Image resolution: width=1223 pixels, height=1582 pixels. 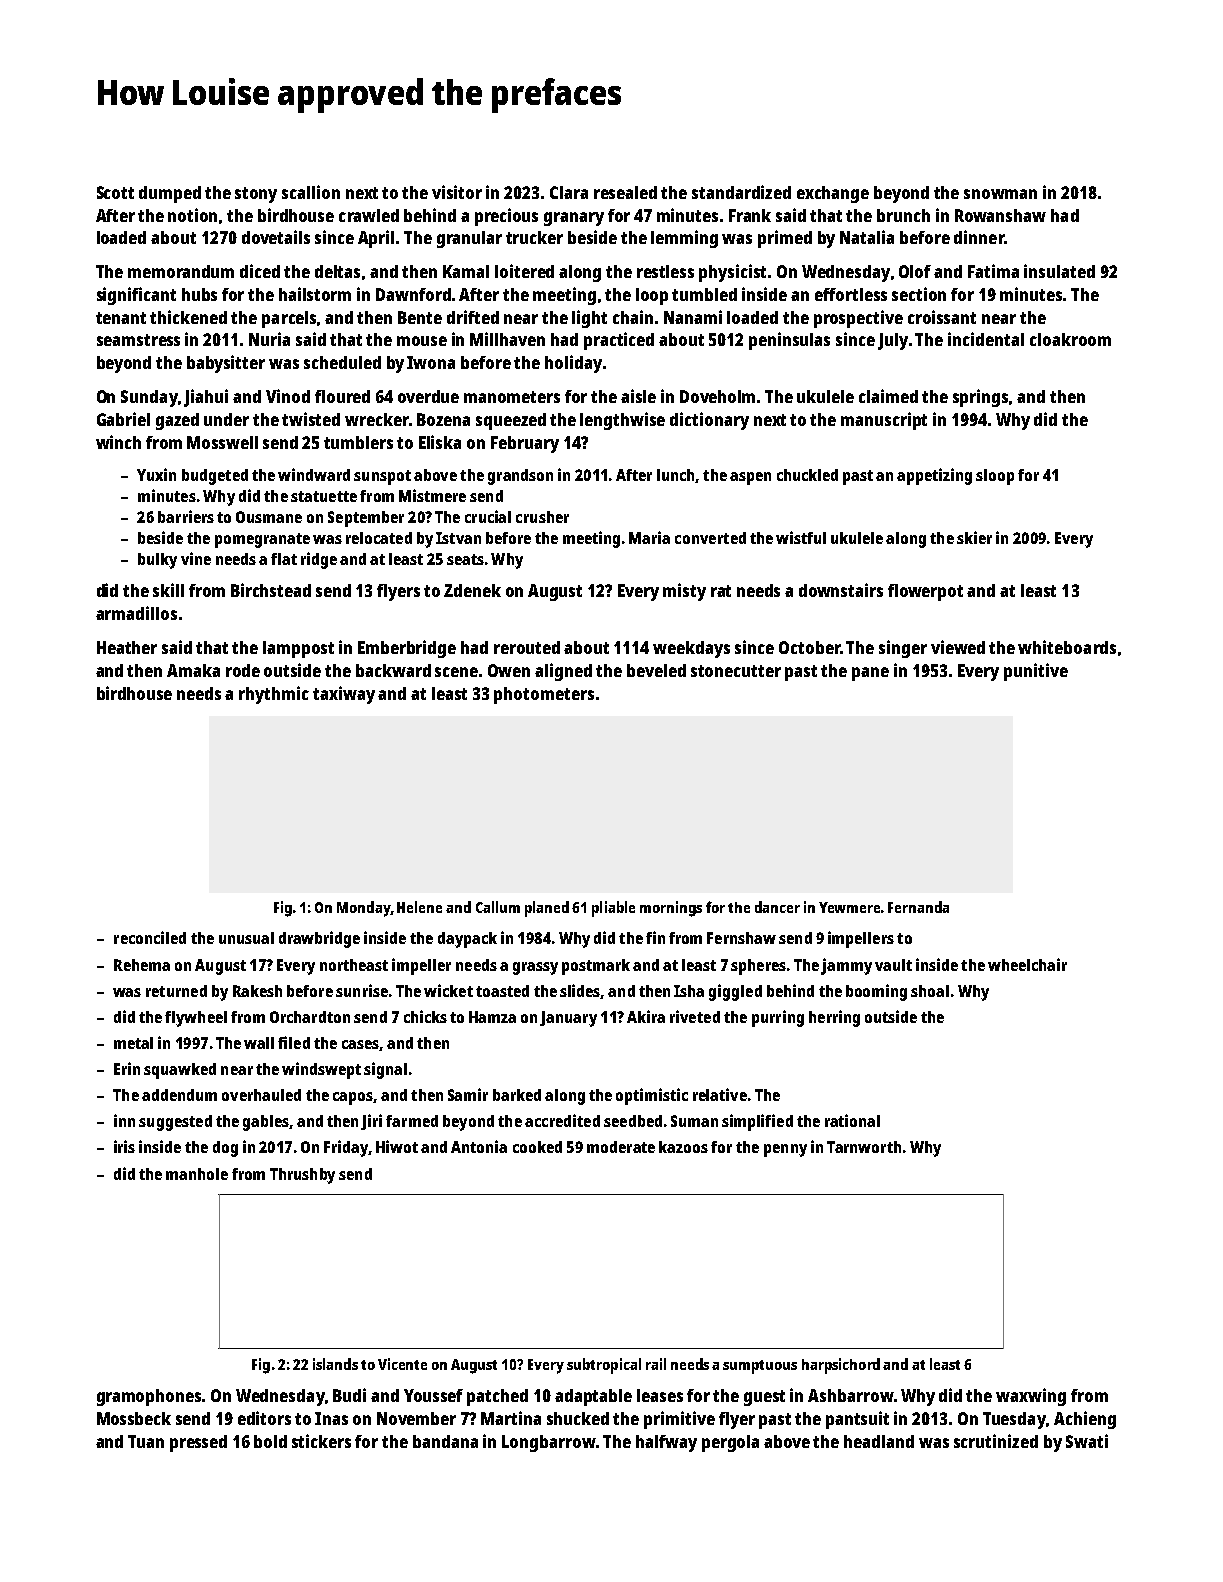 What do you see at coordinates (170, 194) in the page?
I see `dumped` at bounding box center [170, 194].
